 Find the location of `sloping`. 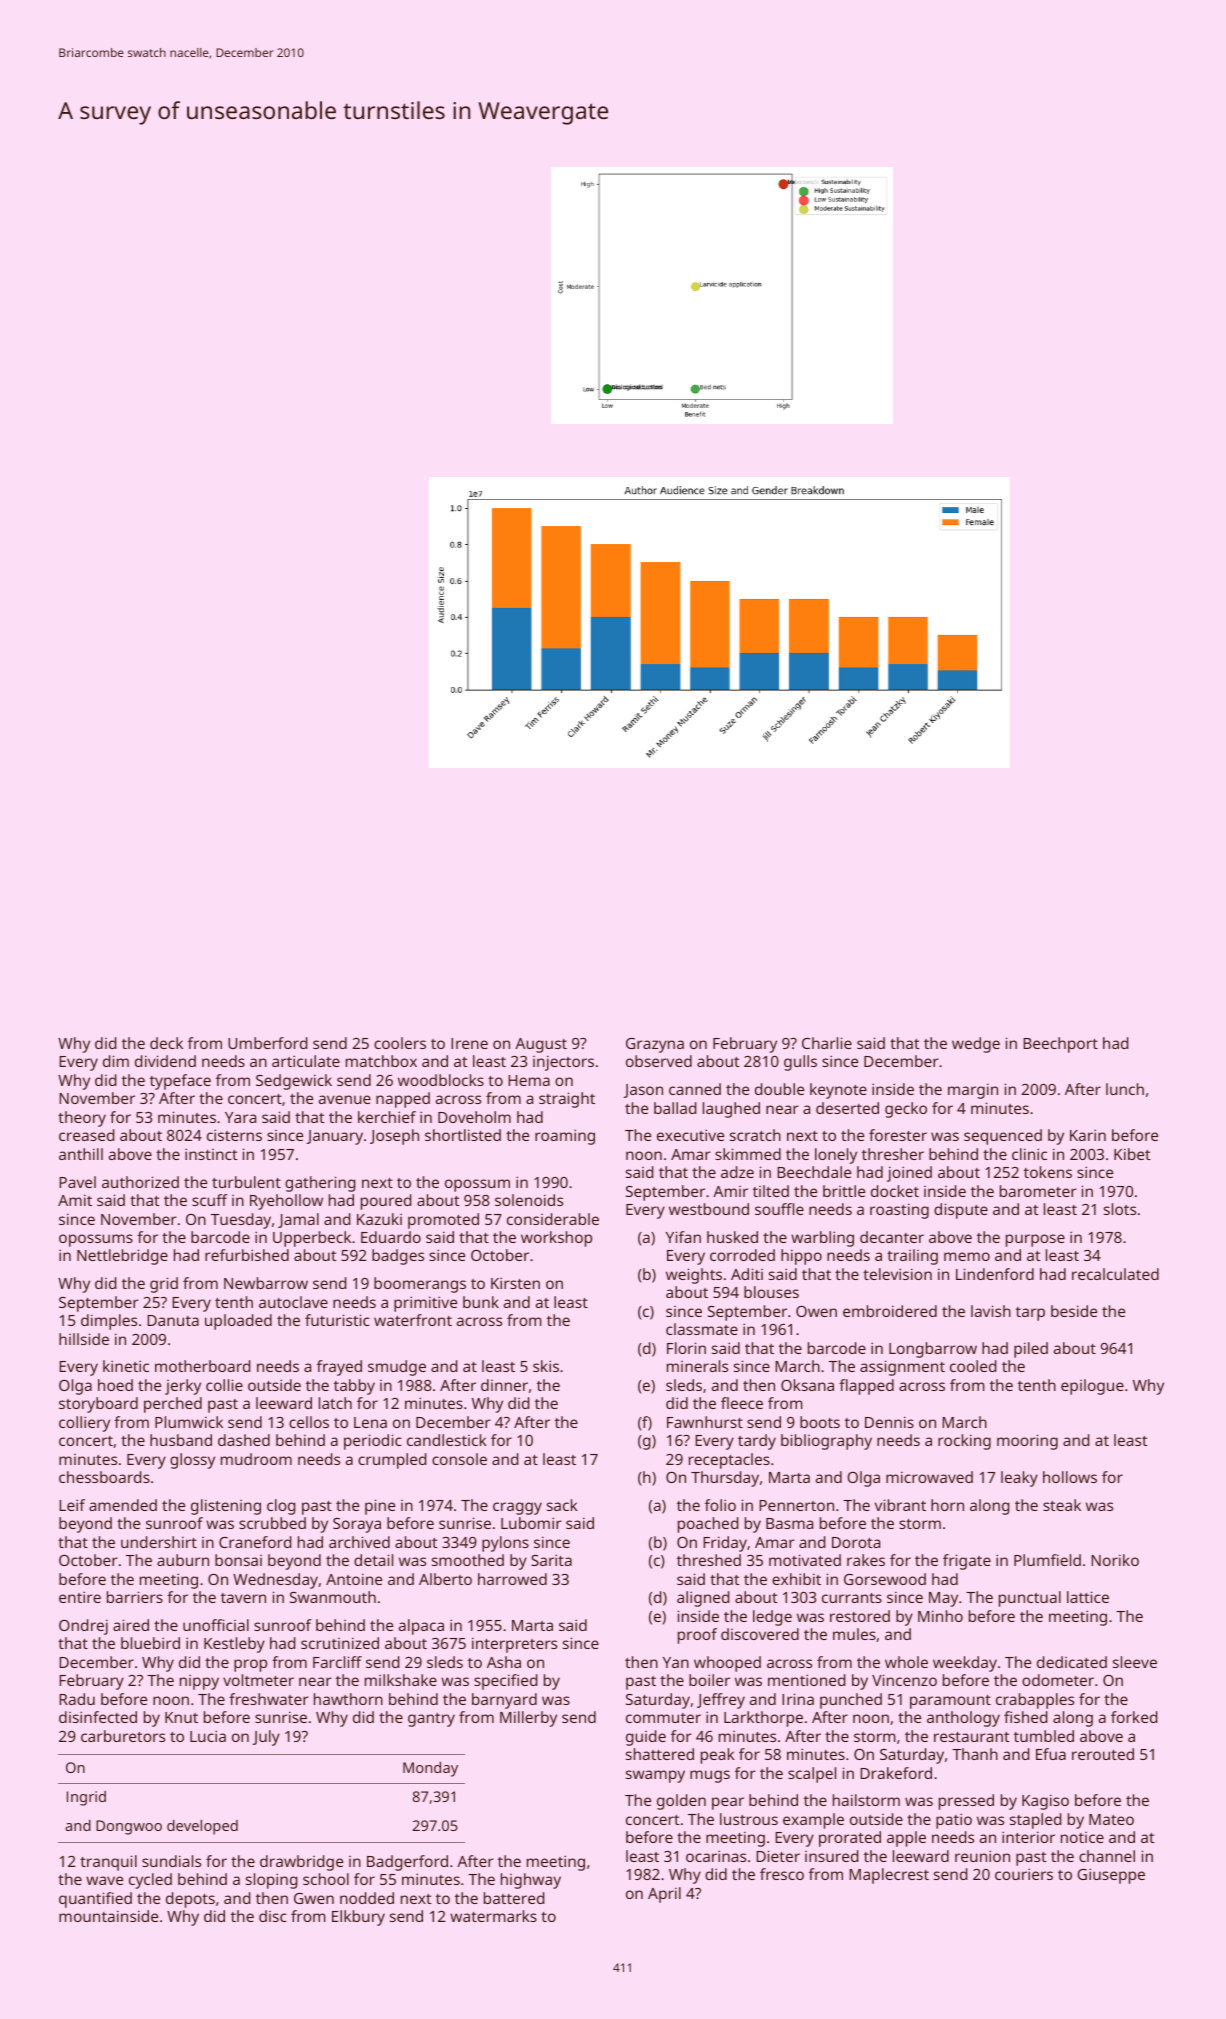

sloping is located at coordinates (271, 1881).
